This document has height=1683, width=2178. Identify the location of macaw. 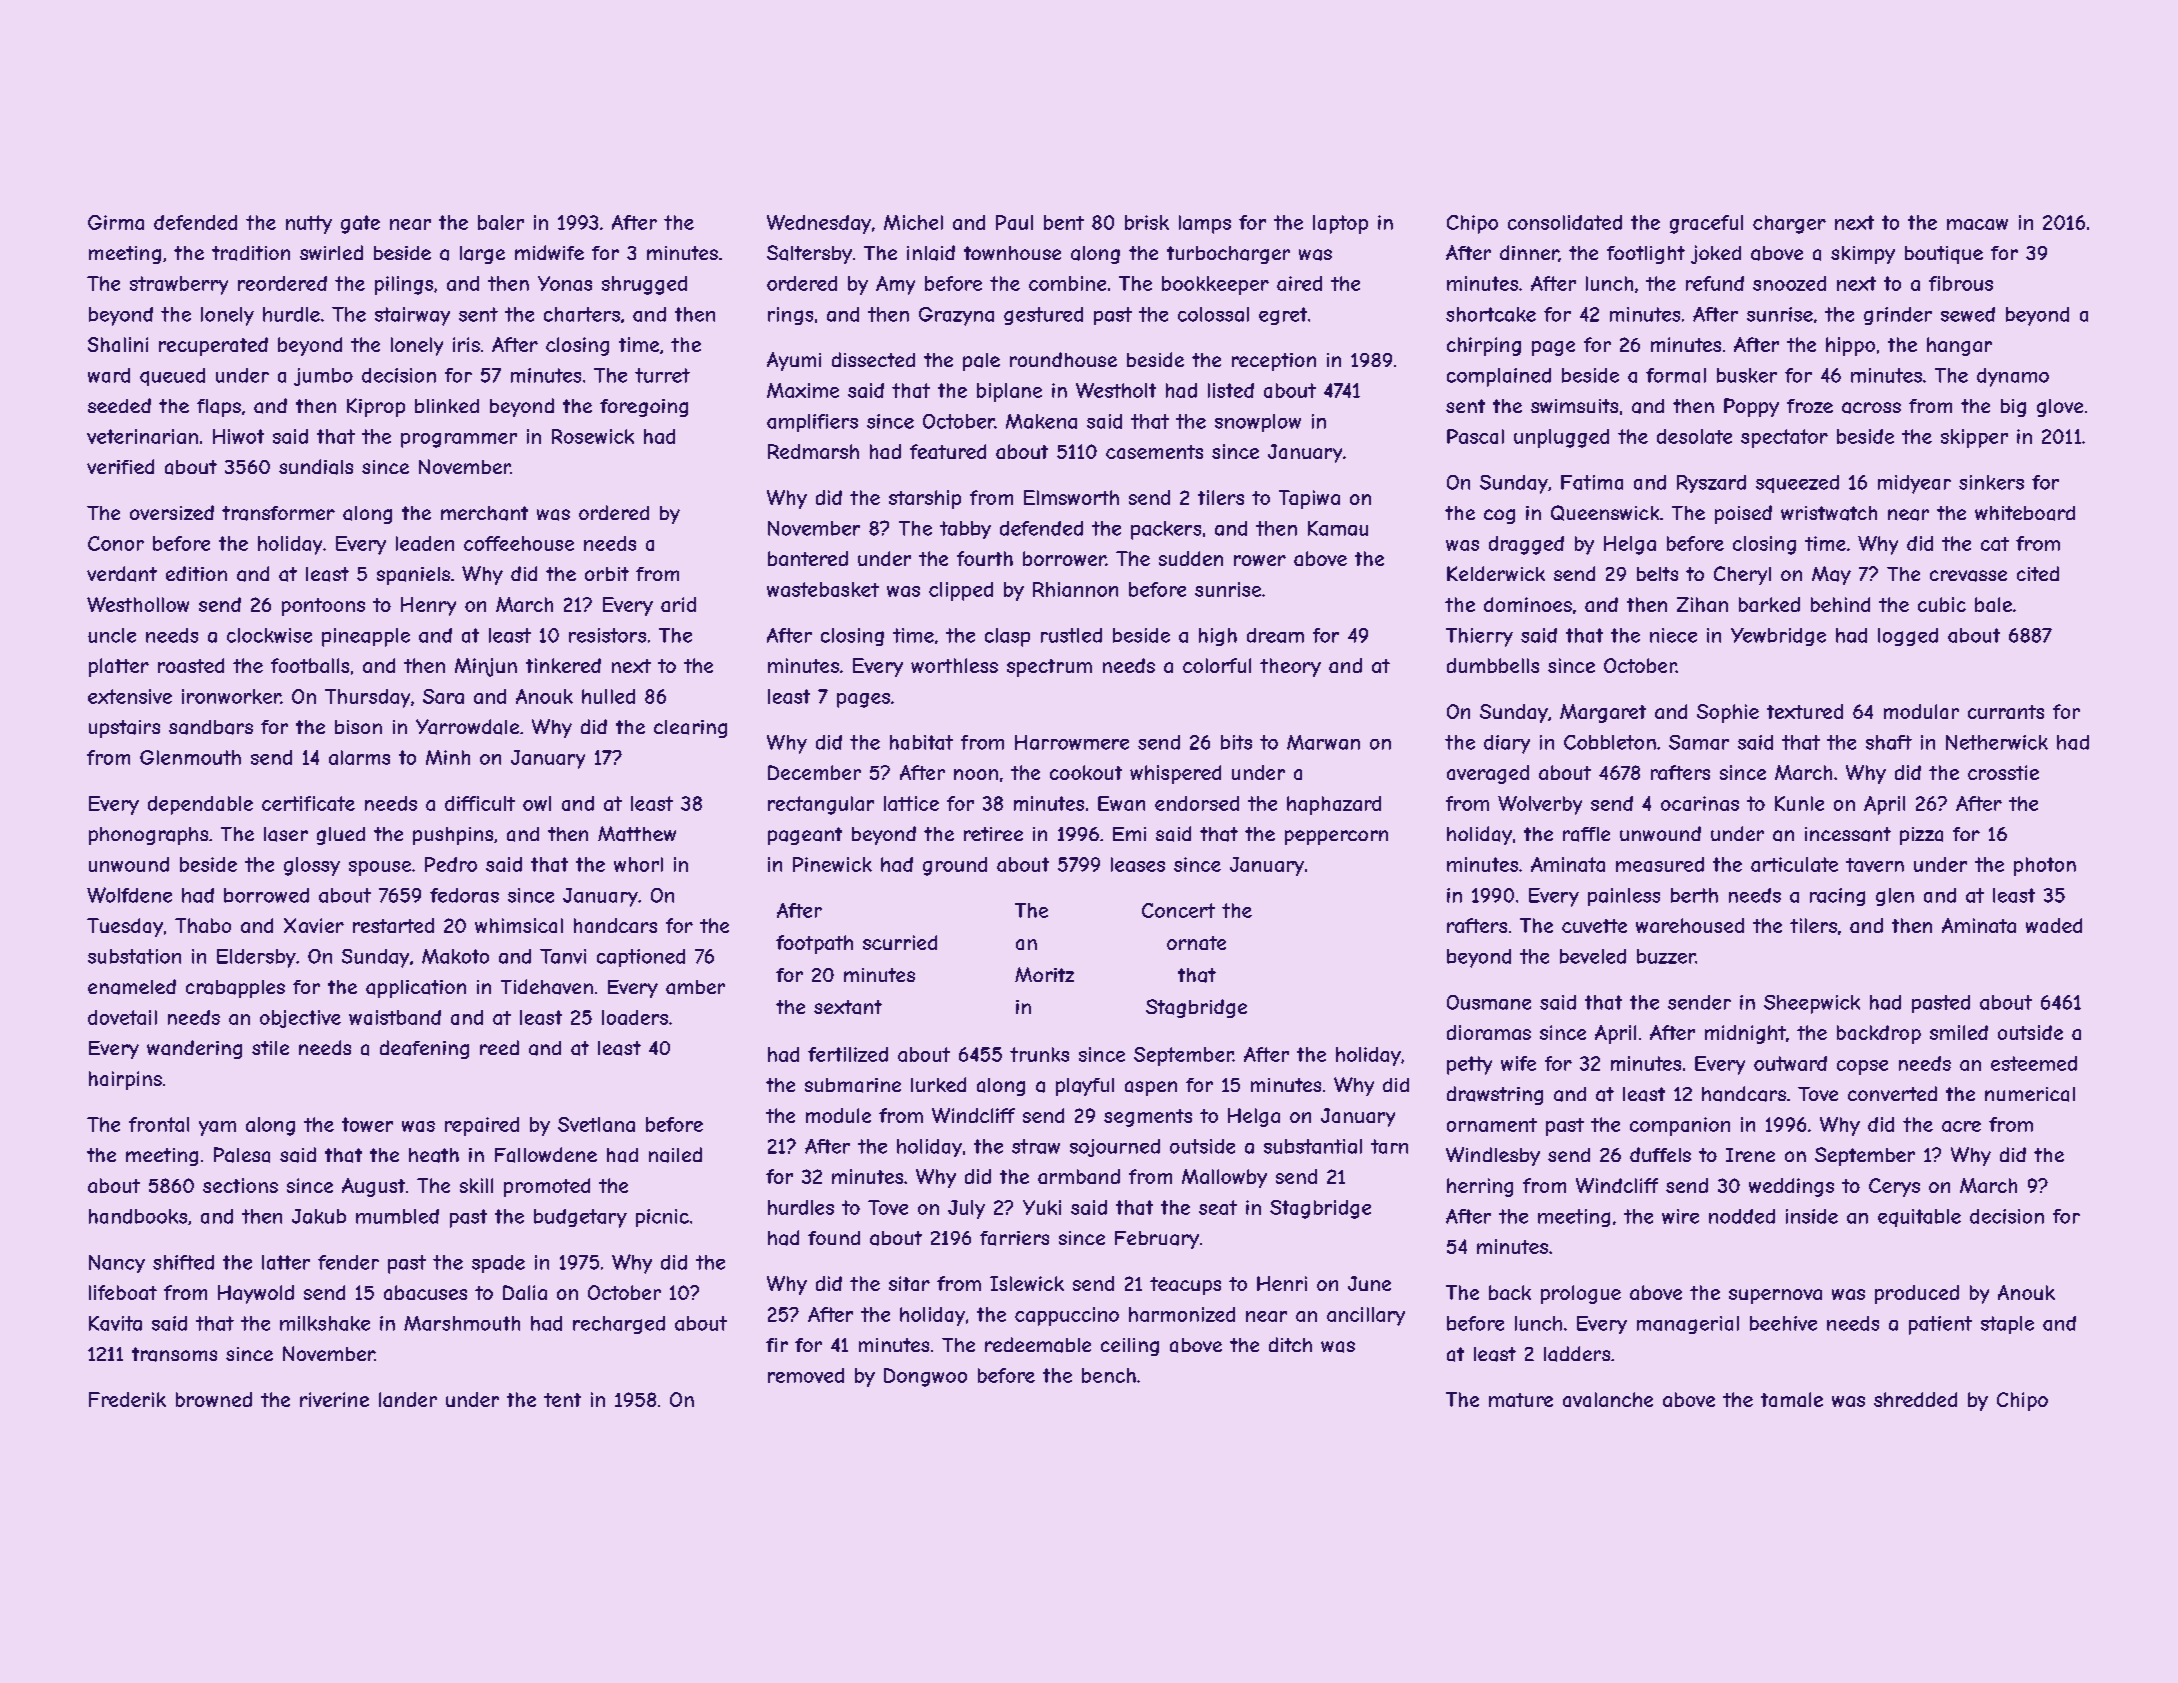
(1977, 224).
